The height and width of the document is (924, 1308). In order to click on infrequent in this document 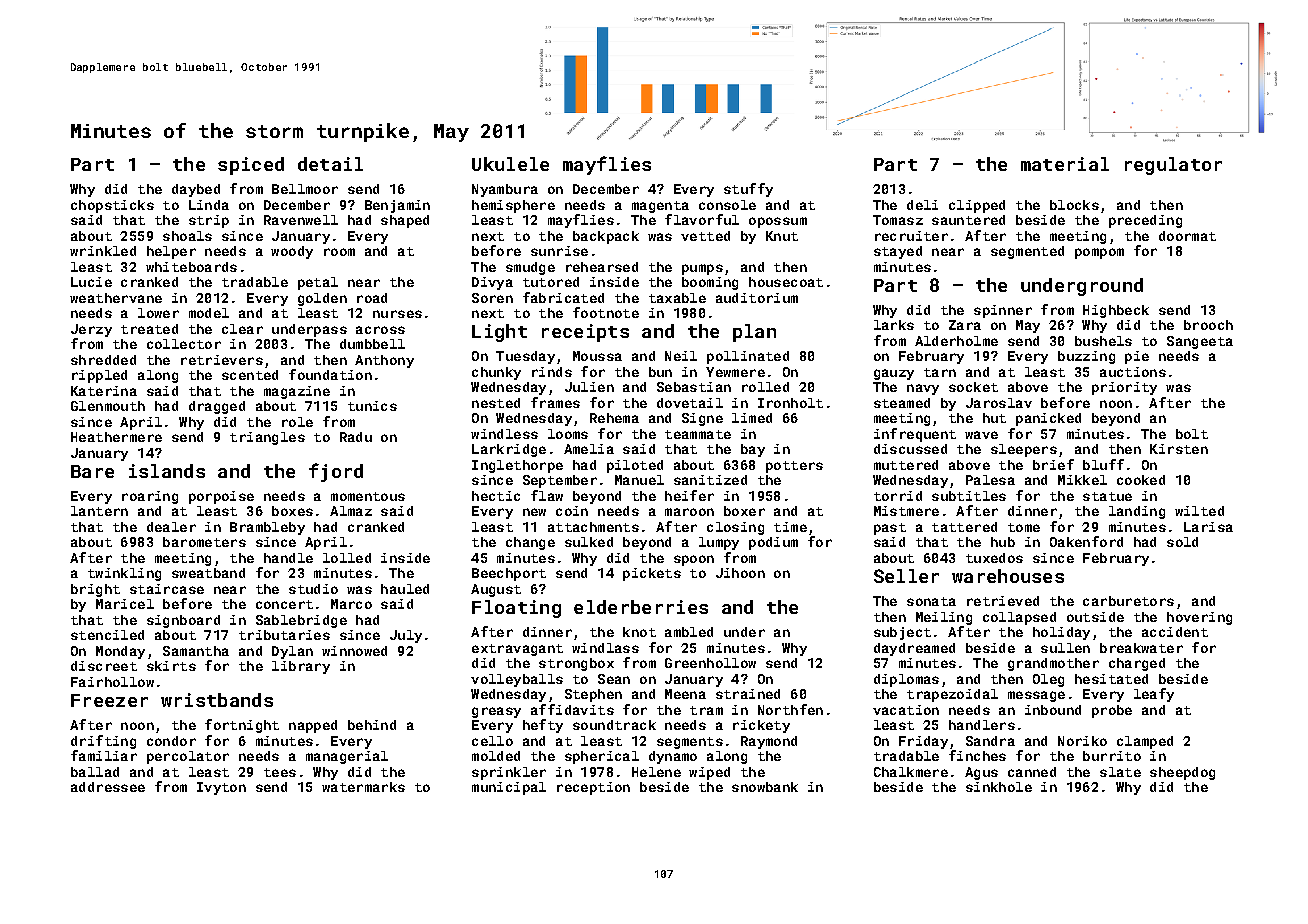, I will do `click(915, 435)`.
